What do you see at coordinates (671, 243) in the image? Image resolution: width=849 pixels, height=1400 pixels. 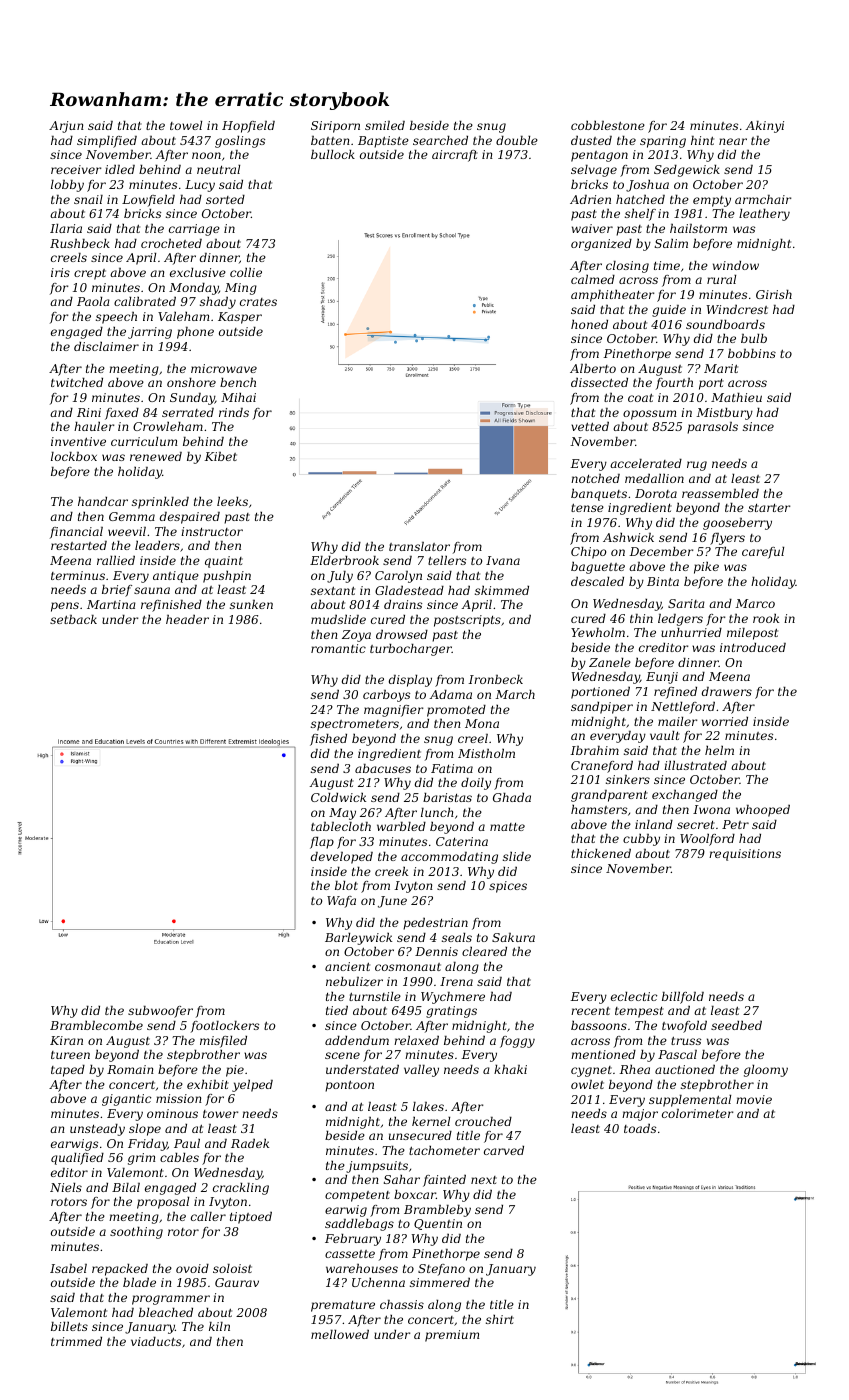 I see `Salim` at bounding box center [671, 243].
